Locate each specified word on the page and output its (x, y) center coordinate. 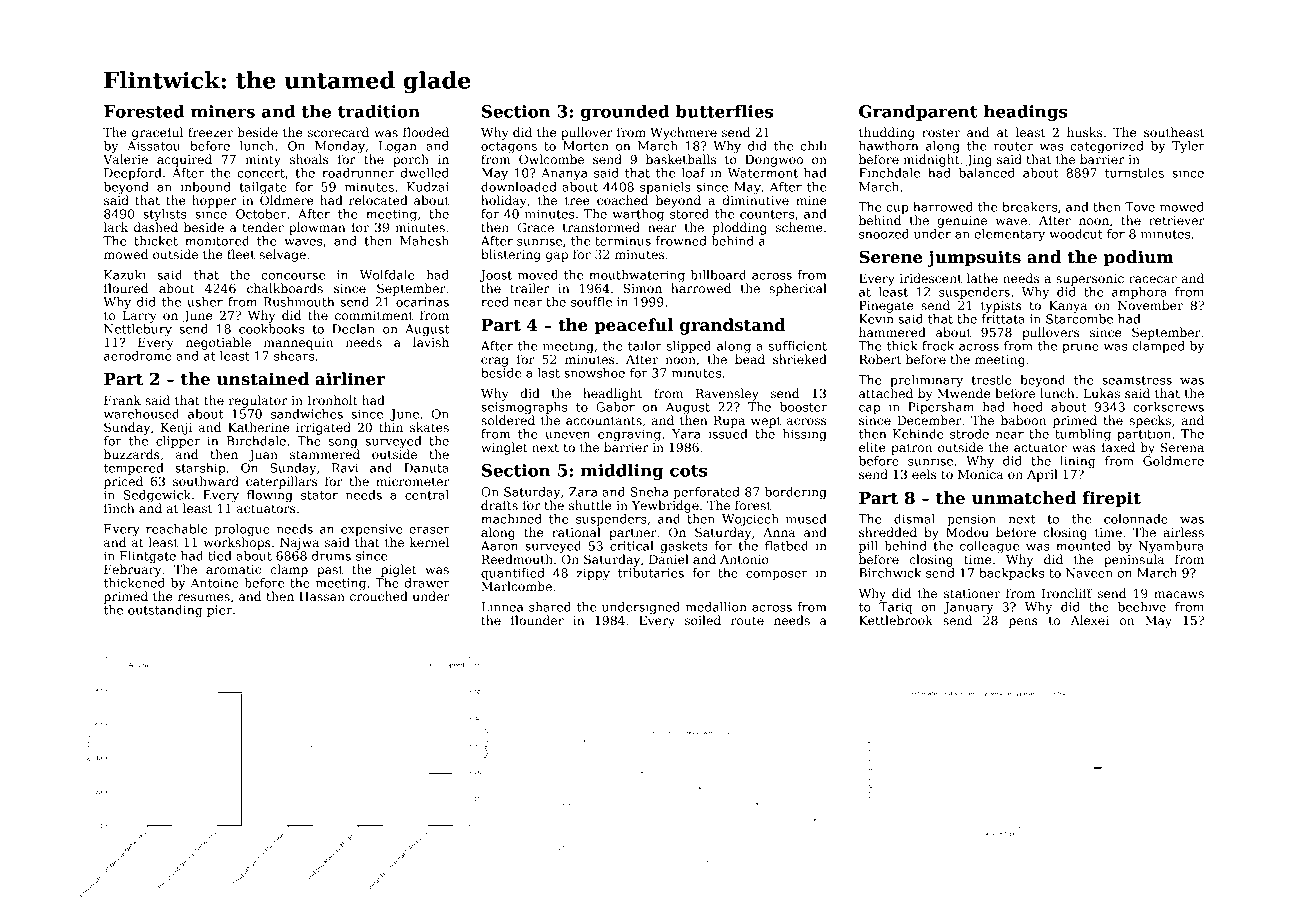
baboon (1023, 420)
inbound (205, 187)
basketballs (681, 159)
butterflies (724, 111)
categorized (1107, 147)
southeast (1174, 132)
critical (632, 546)
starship (200, 469)
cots (688, 471)
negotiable (218, 343)
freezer (210, 132)
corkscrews (1168, 407)
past (330, 571)
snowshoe (594, 373)
